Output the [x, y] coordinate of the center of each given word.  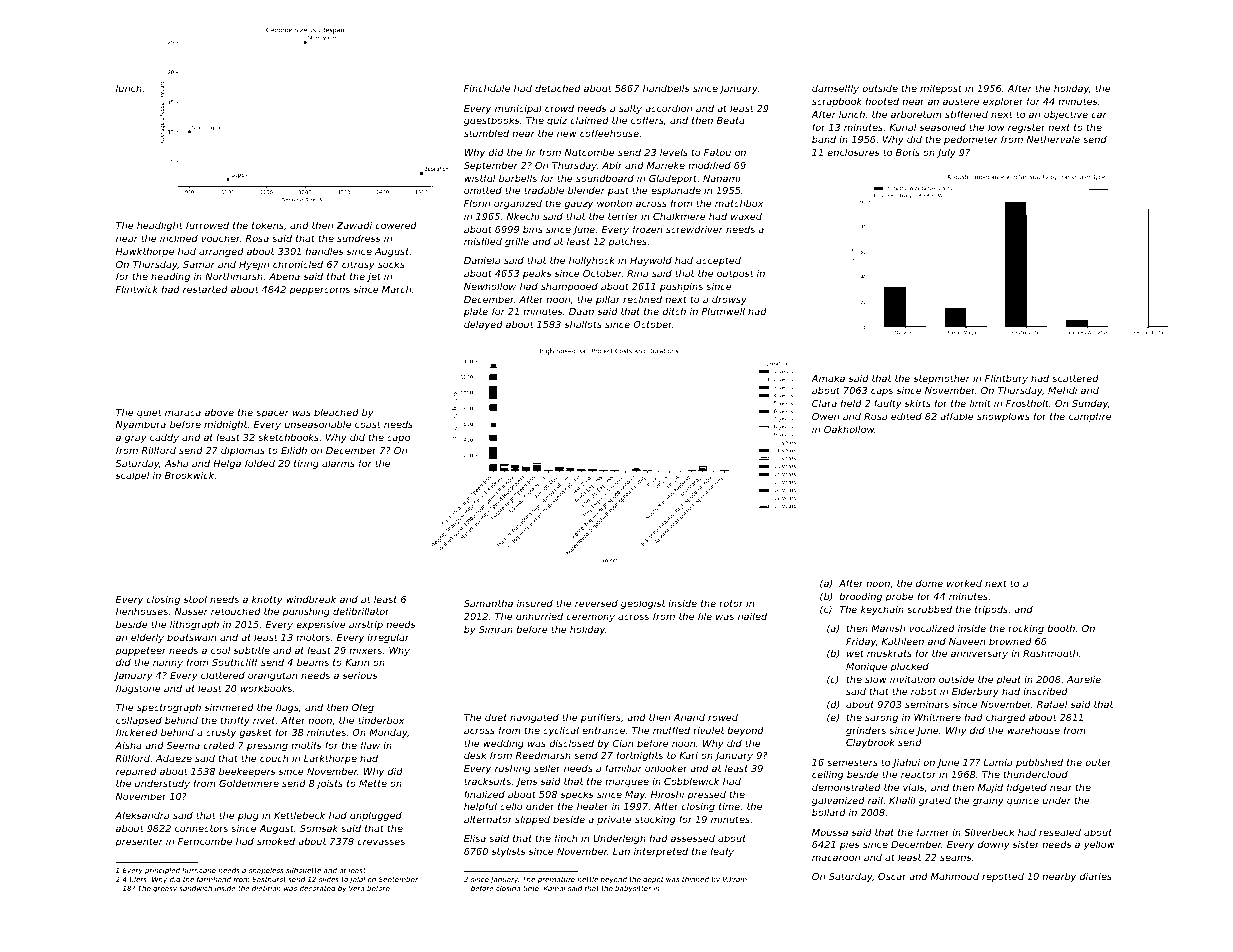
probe [899, 597]
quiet [149, 413]
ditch [674, 311]
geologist [643, 604]
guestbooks [491, 121]
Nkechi [523, 216]
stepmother [941, 379]
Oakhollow [849, 429]
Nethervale [1053, 139]
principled [162, 871]
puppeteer [140, 651]
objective [1066, 115]
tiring [306, 464]
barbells [518, 178]
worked [964, 583]
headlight [160, 226]
